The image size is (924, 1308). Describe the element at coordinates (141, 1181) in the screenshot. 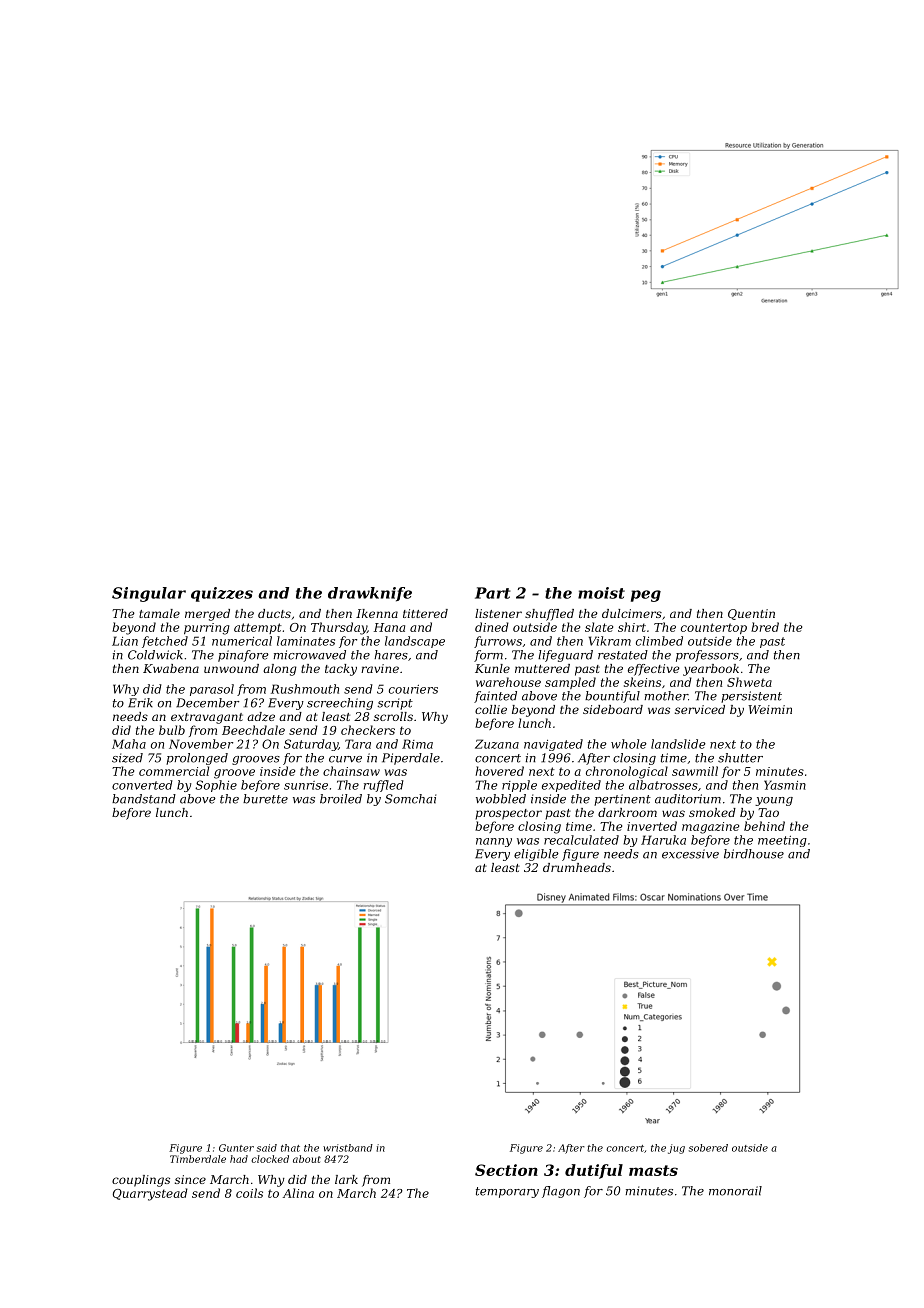

I see `couplings` at that location.
